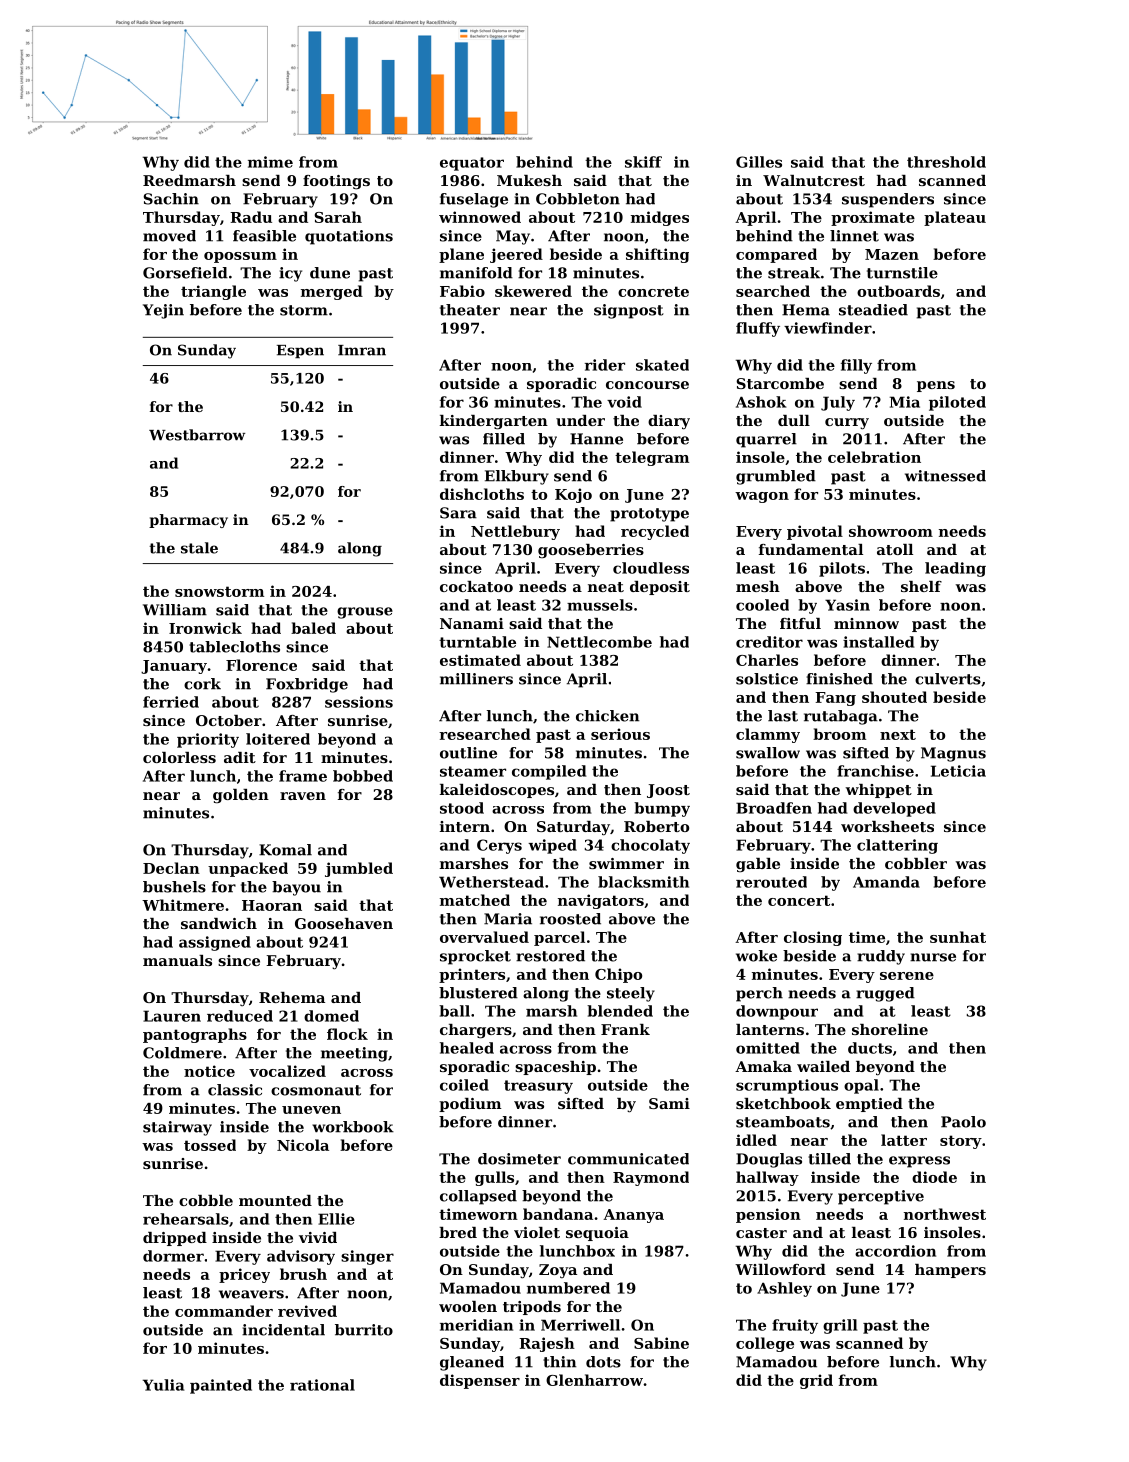 Image resolution: width=1129 pixels, height=1462 pixels. Describe the element at coordinates (171, 199) in the screenshot. I see `Sachin` at that location.
